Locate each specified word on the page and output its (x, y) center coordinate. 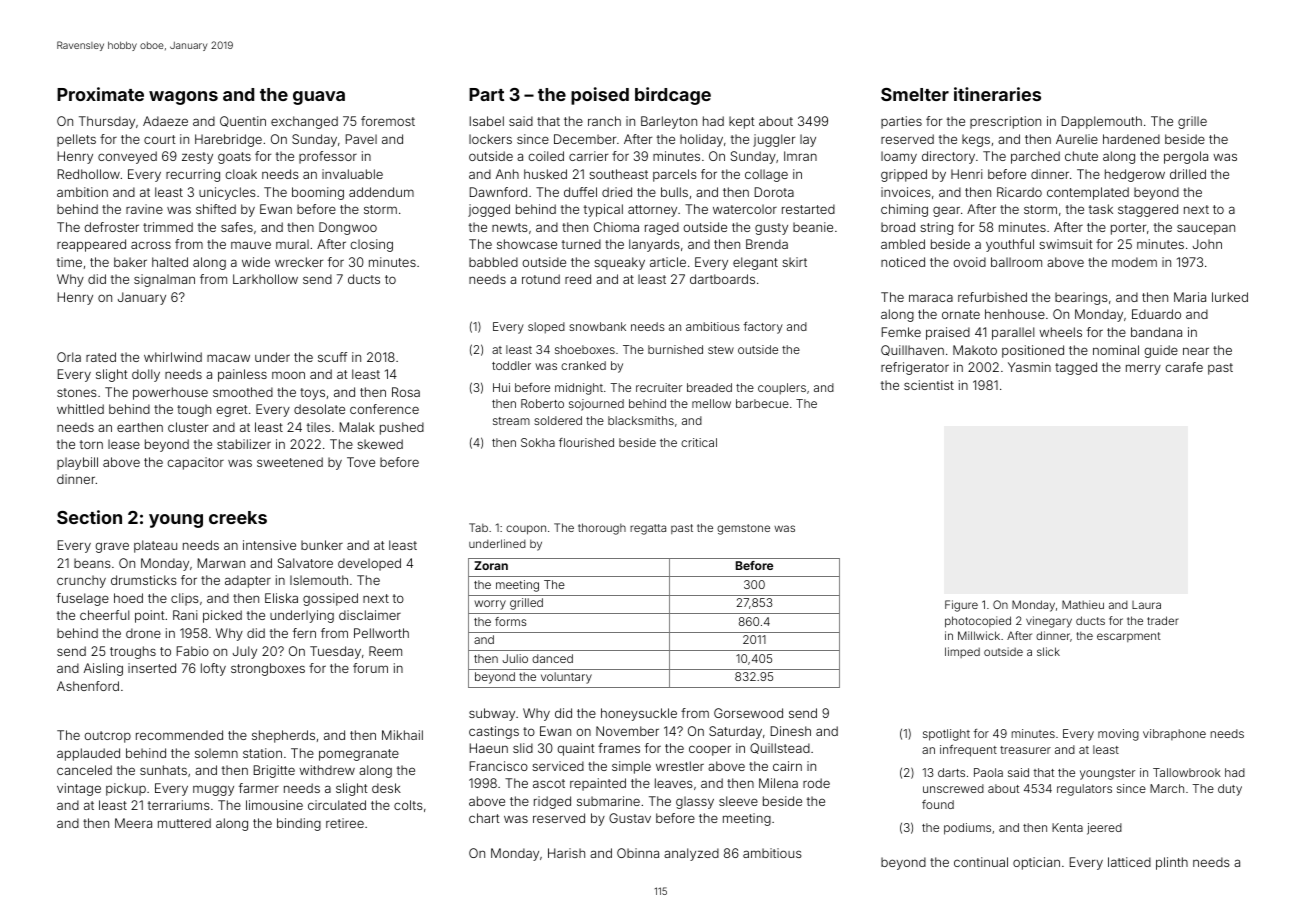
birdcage (673, 96)
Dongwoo (348, 228)
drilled (1188, 174)
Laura (1146, 605)
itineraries (997, 94)
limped (962, 652)
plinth (1172, 863)
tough (194, 410)
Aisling (103, 669)
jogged (489, 210)
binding (299, 824)
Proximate (100, 94)
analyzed (691, 854)
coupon (526, 530)
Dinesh (791, 731)
